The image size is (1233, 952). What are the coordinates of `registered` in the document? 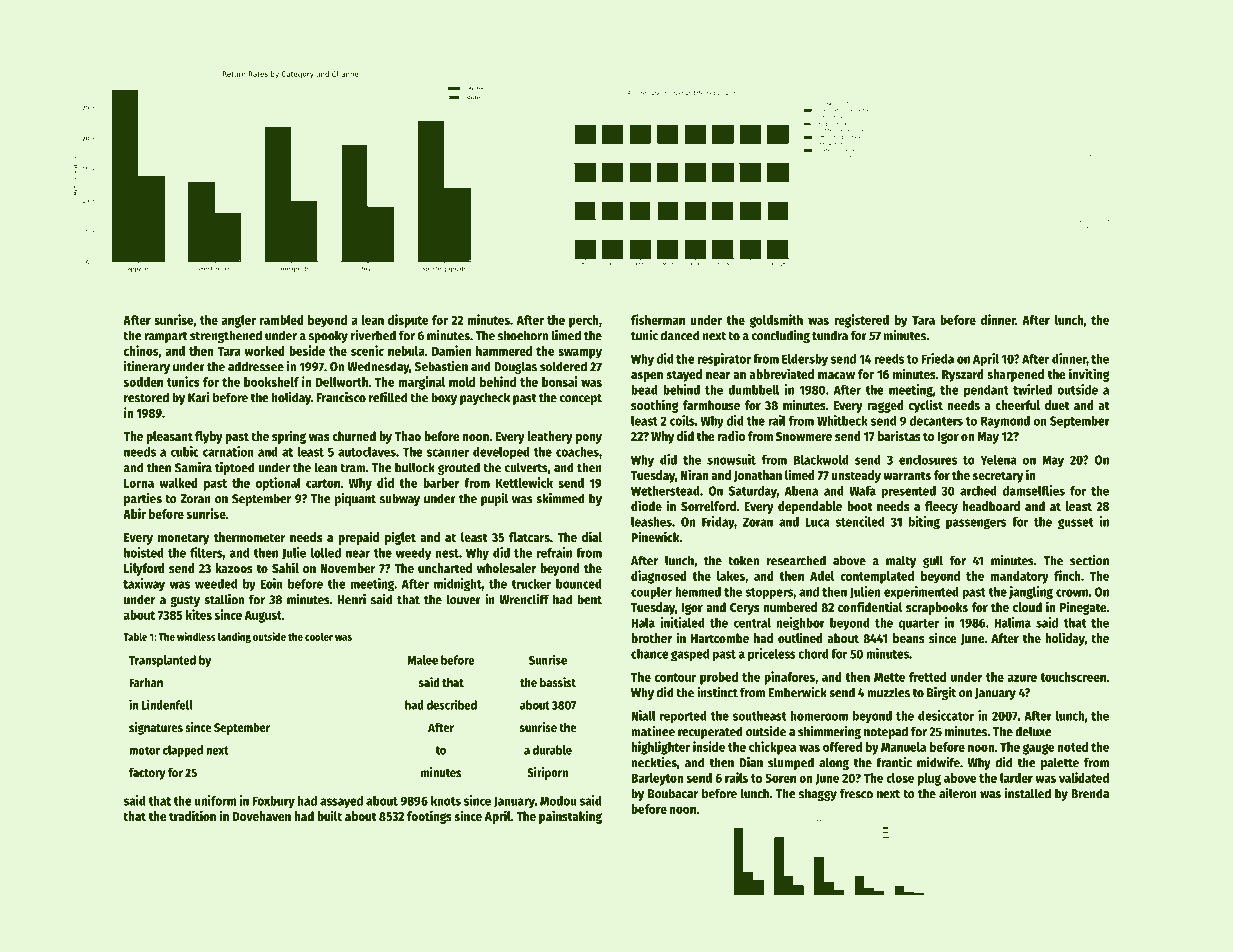 It's located at (861, 321).
